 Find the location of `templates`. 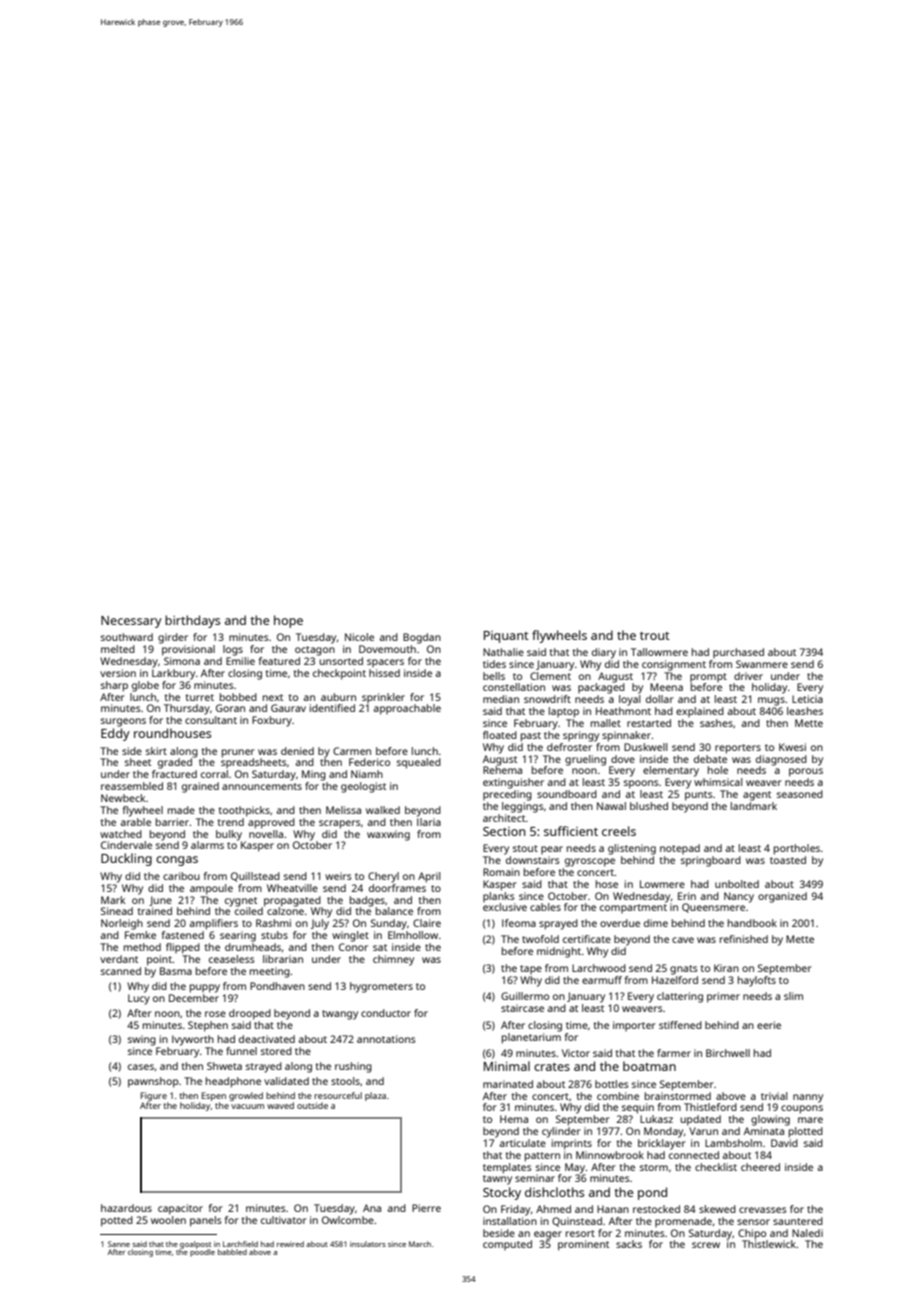

templates is located at coordinates (507, 1168).
